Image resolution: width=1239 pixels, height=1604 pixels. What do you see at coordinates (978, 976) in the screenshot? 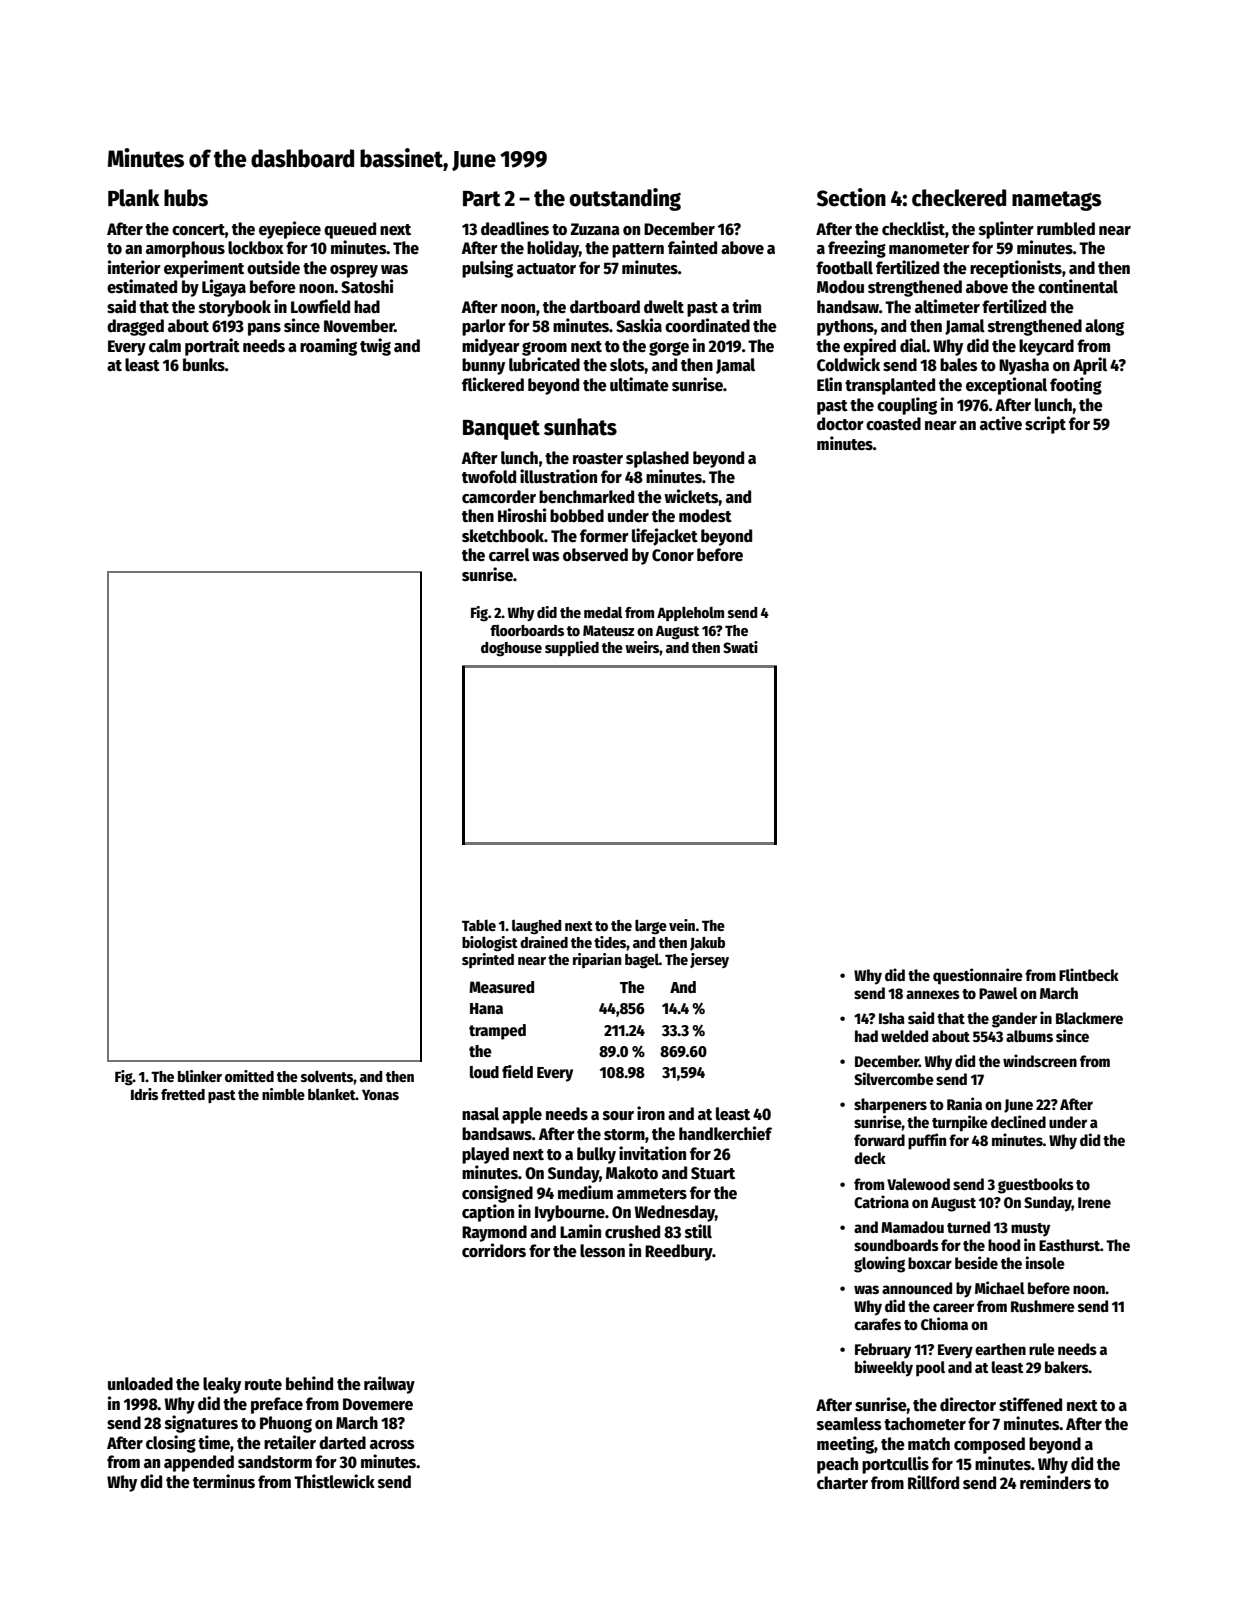
I see `questionnaire` at bounding box center [978, 976].
